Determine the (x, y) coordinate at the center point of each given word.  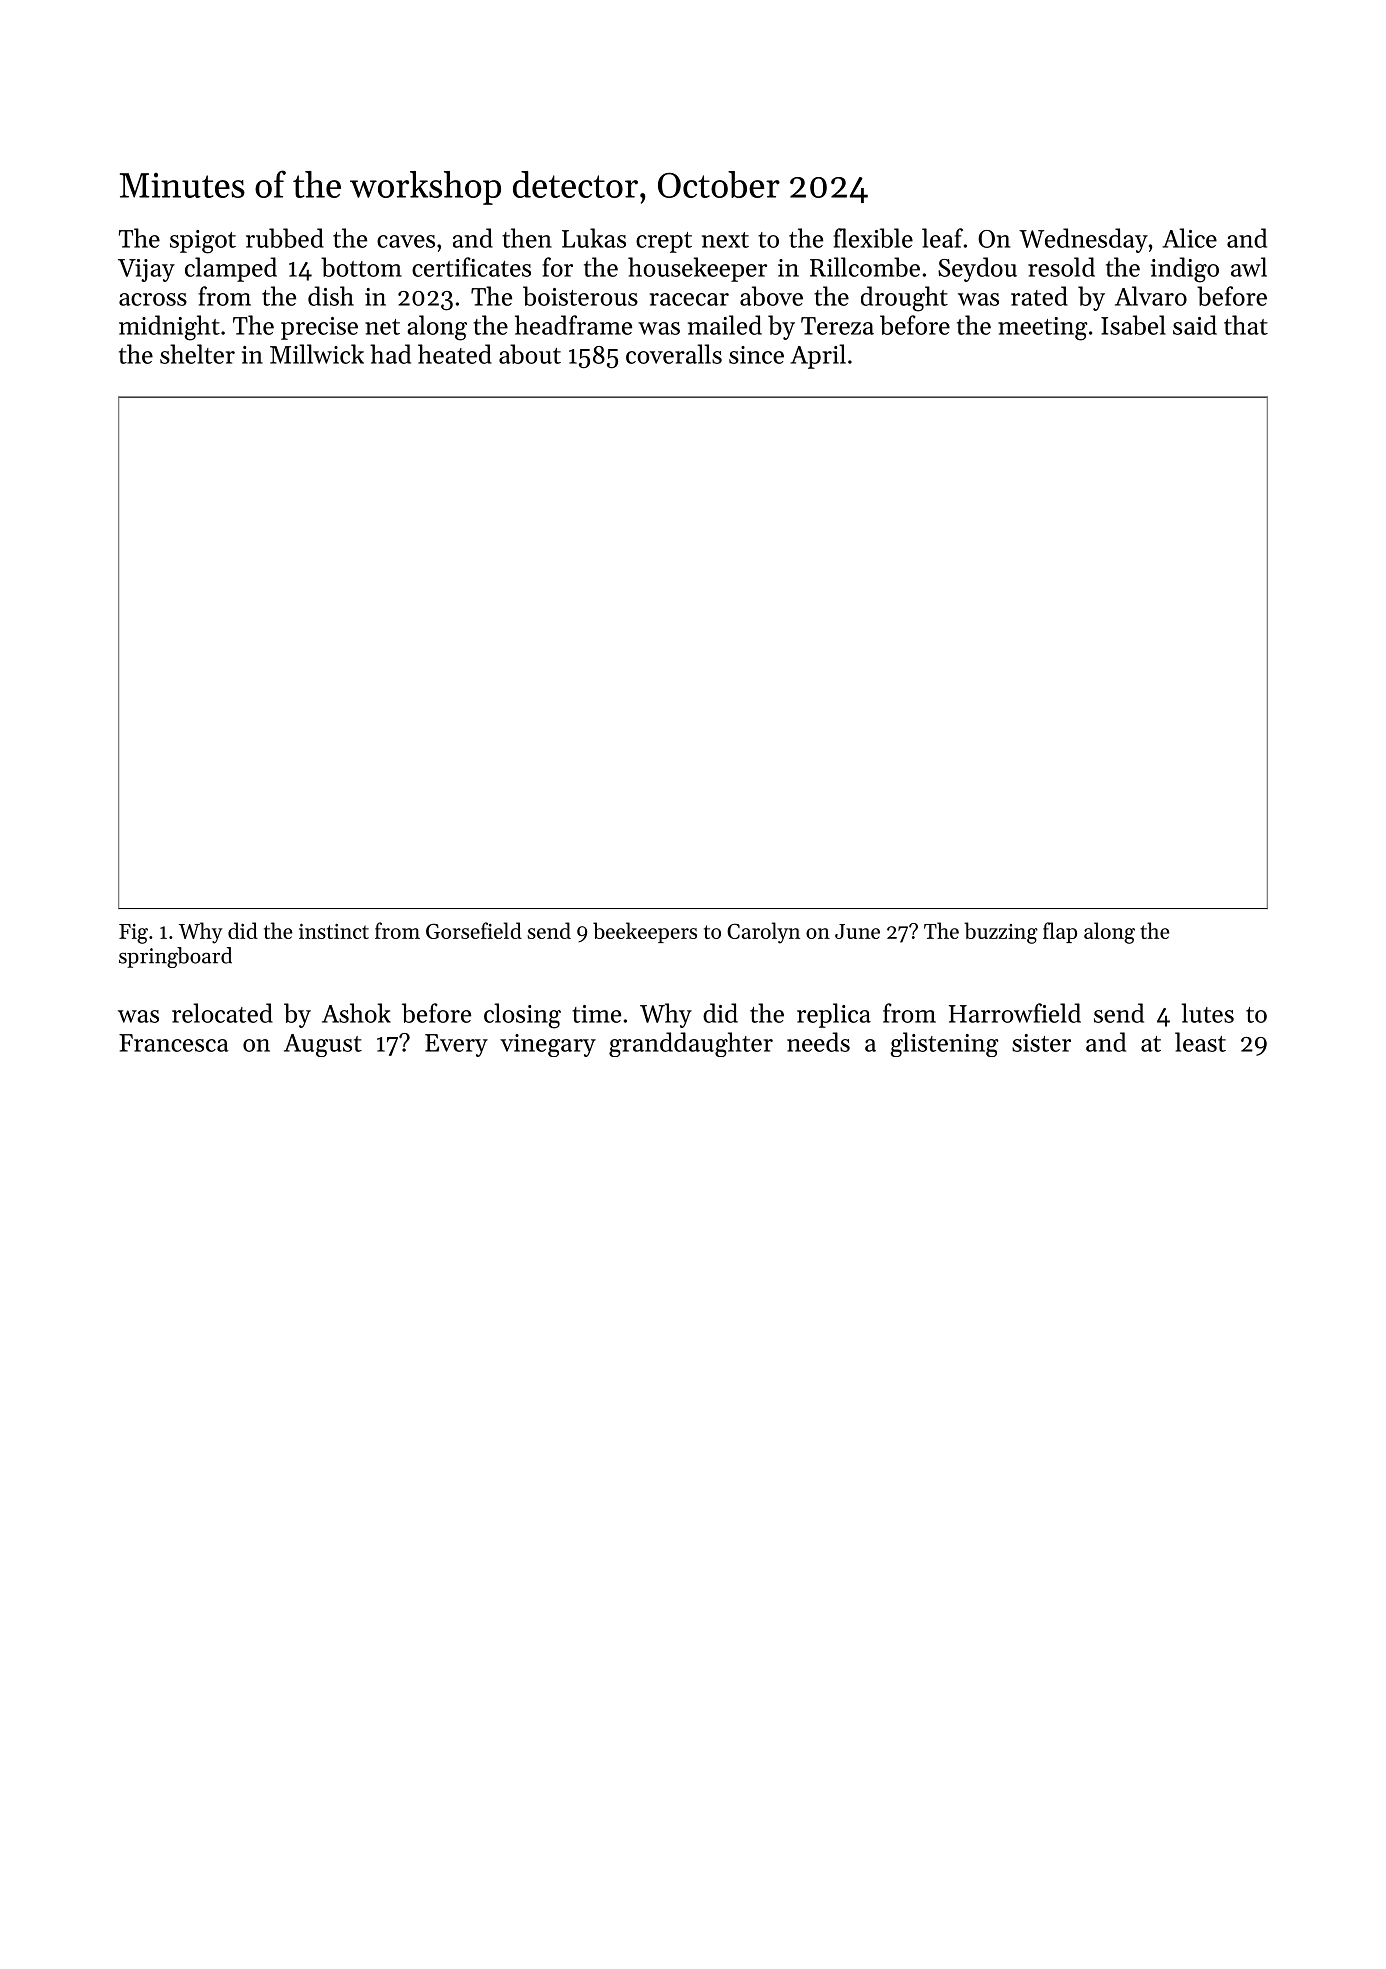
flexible (873, 238)
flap (1060, 932)
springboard (175, 957)
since (756, 355)
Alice (1189, 238)
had (390, 354)
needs (818, 1042)
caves (406, 241)
